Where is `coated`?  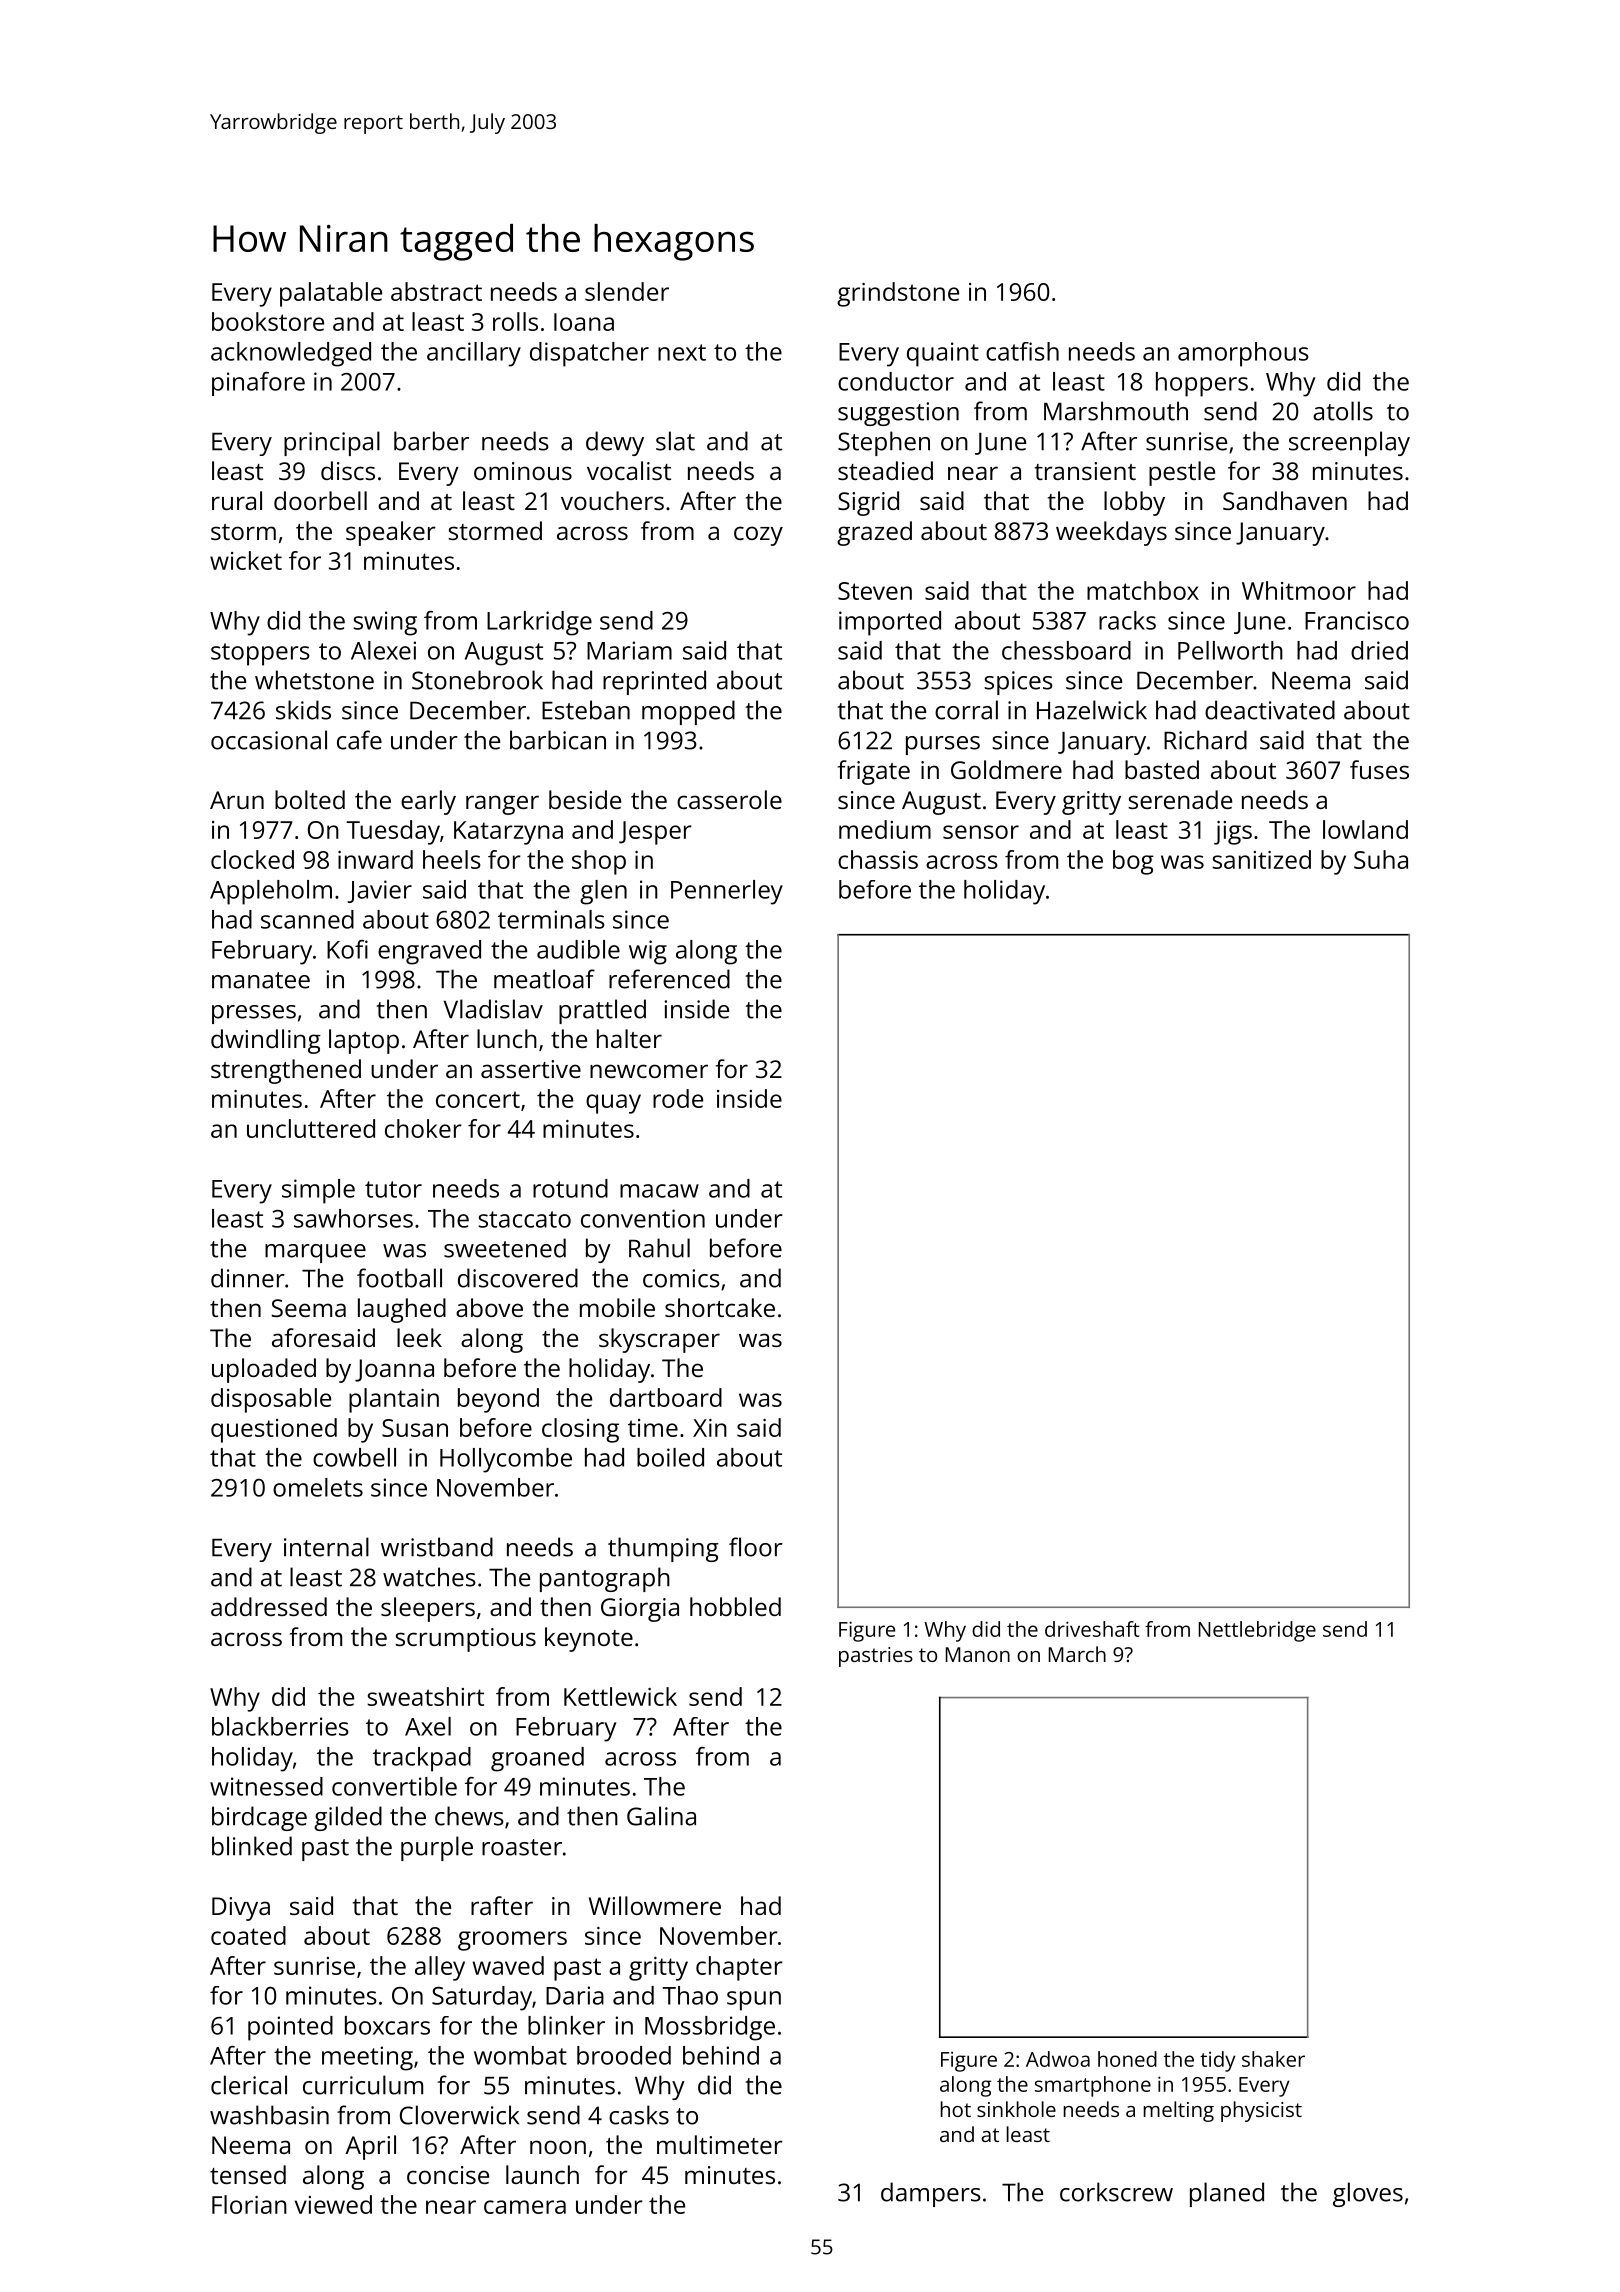
coated is located at coordinates (248, 1935).
